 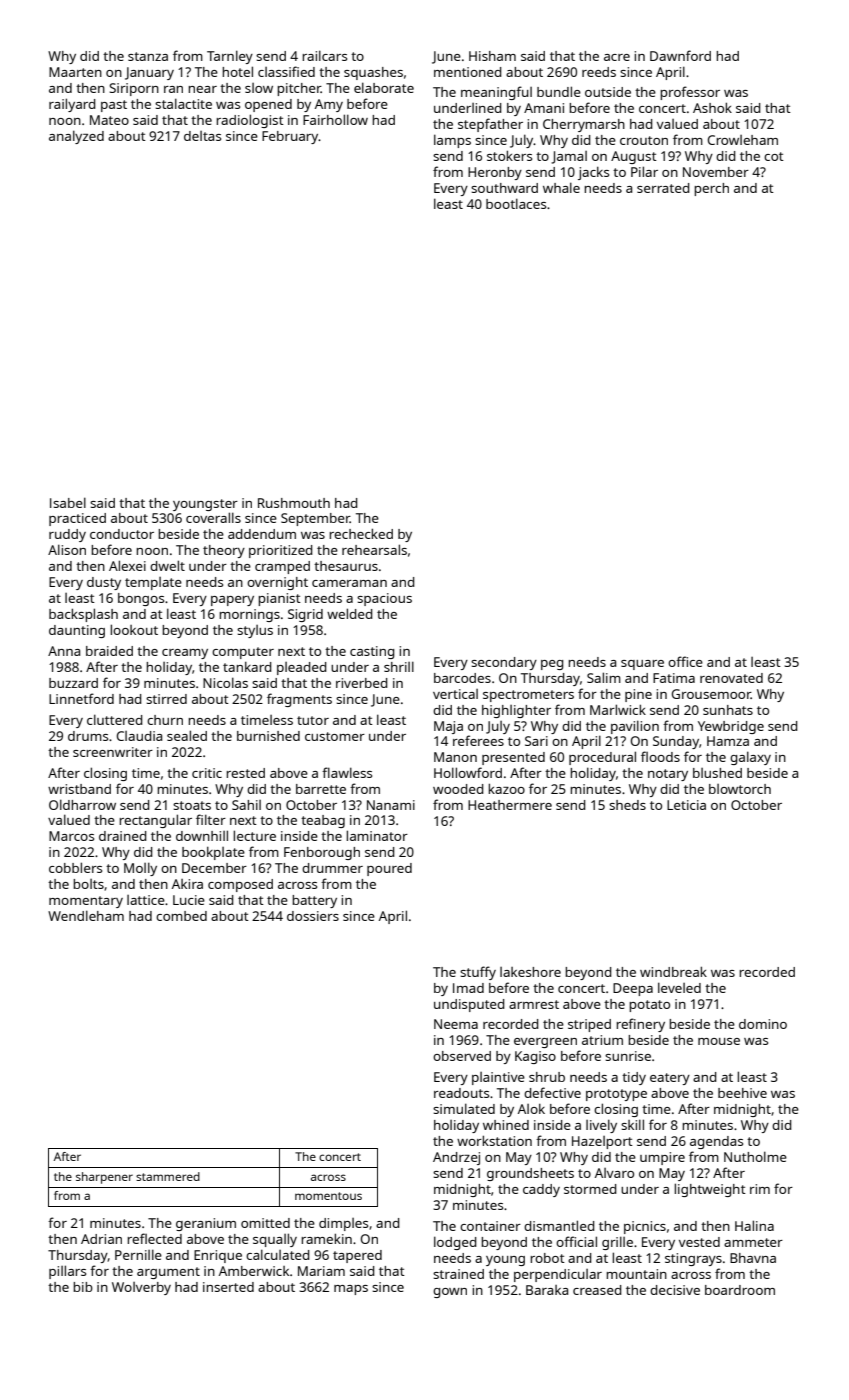 What do you see at coordinates (324, 55) in the screenshot?
I see `railcars` at bounding box center [324, 55].
